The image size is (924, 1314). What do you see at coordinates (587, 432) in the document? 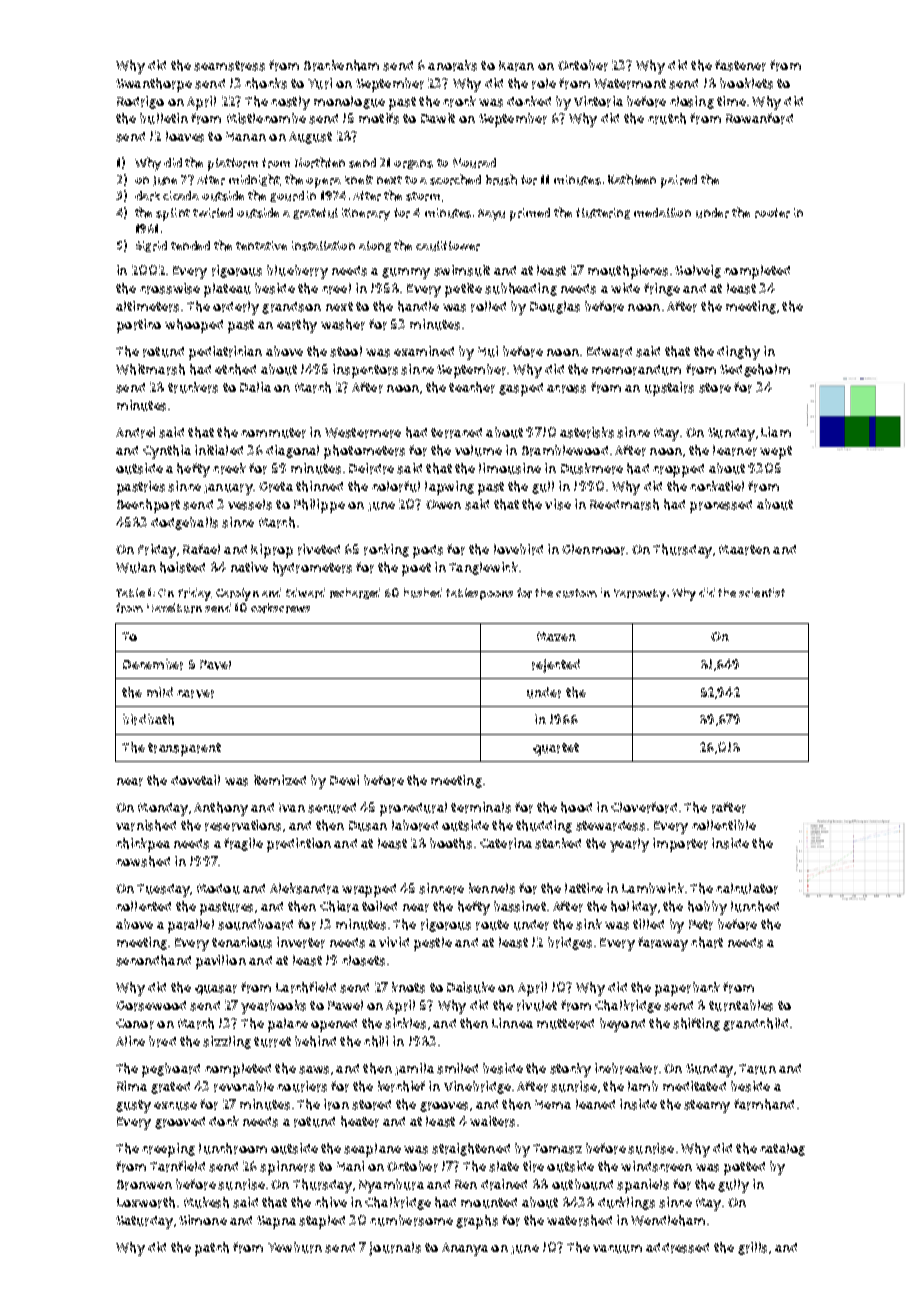
I see `asterisks` at bounding box center [587, 432].
